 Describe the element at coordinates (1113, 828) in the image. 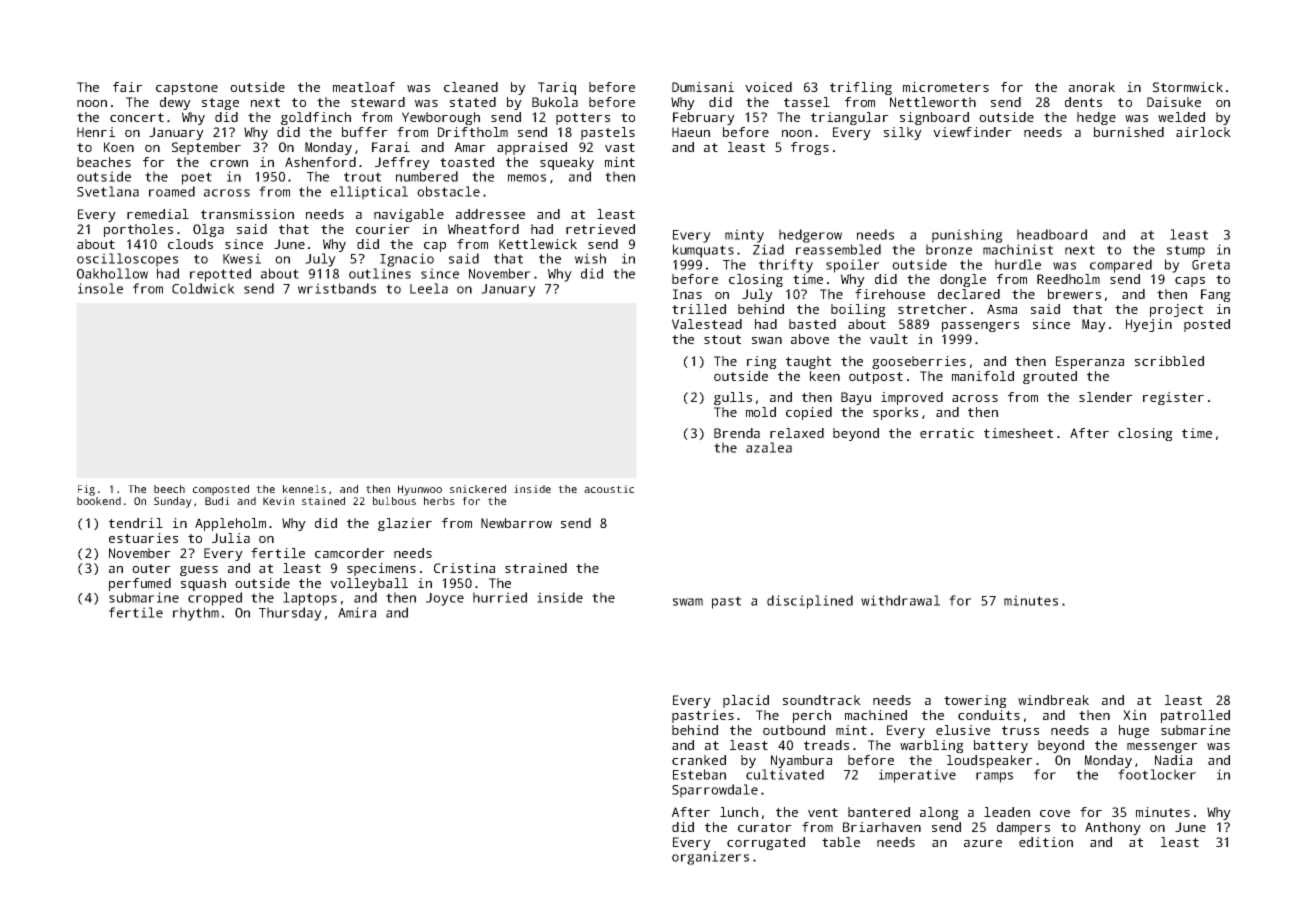

I see `Anthony` at that location.
